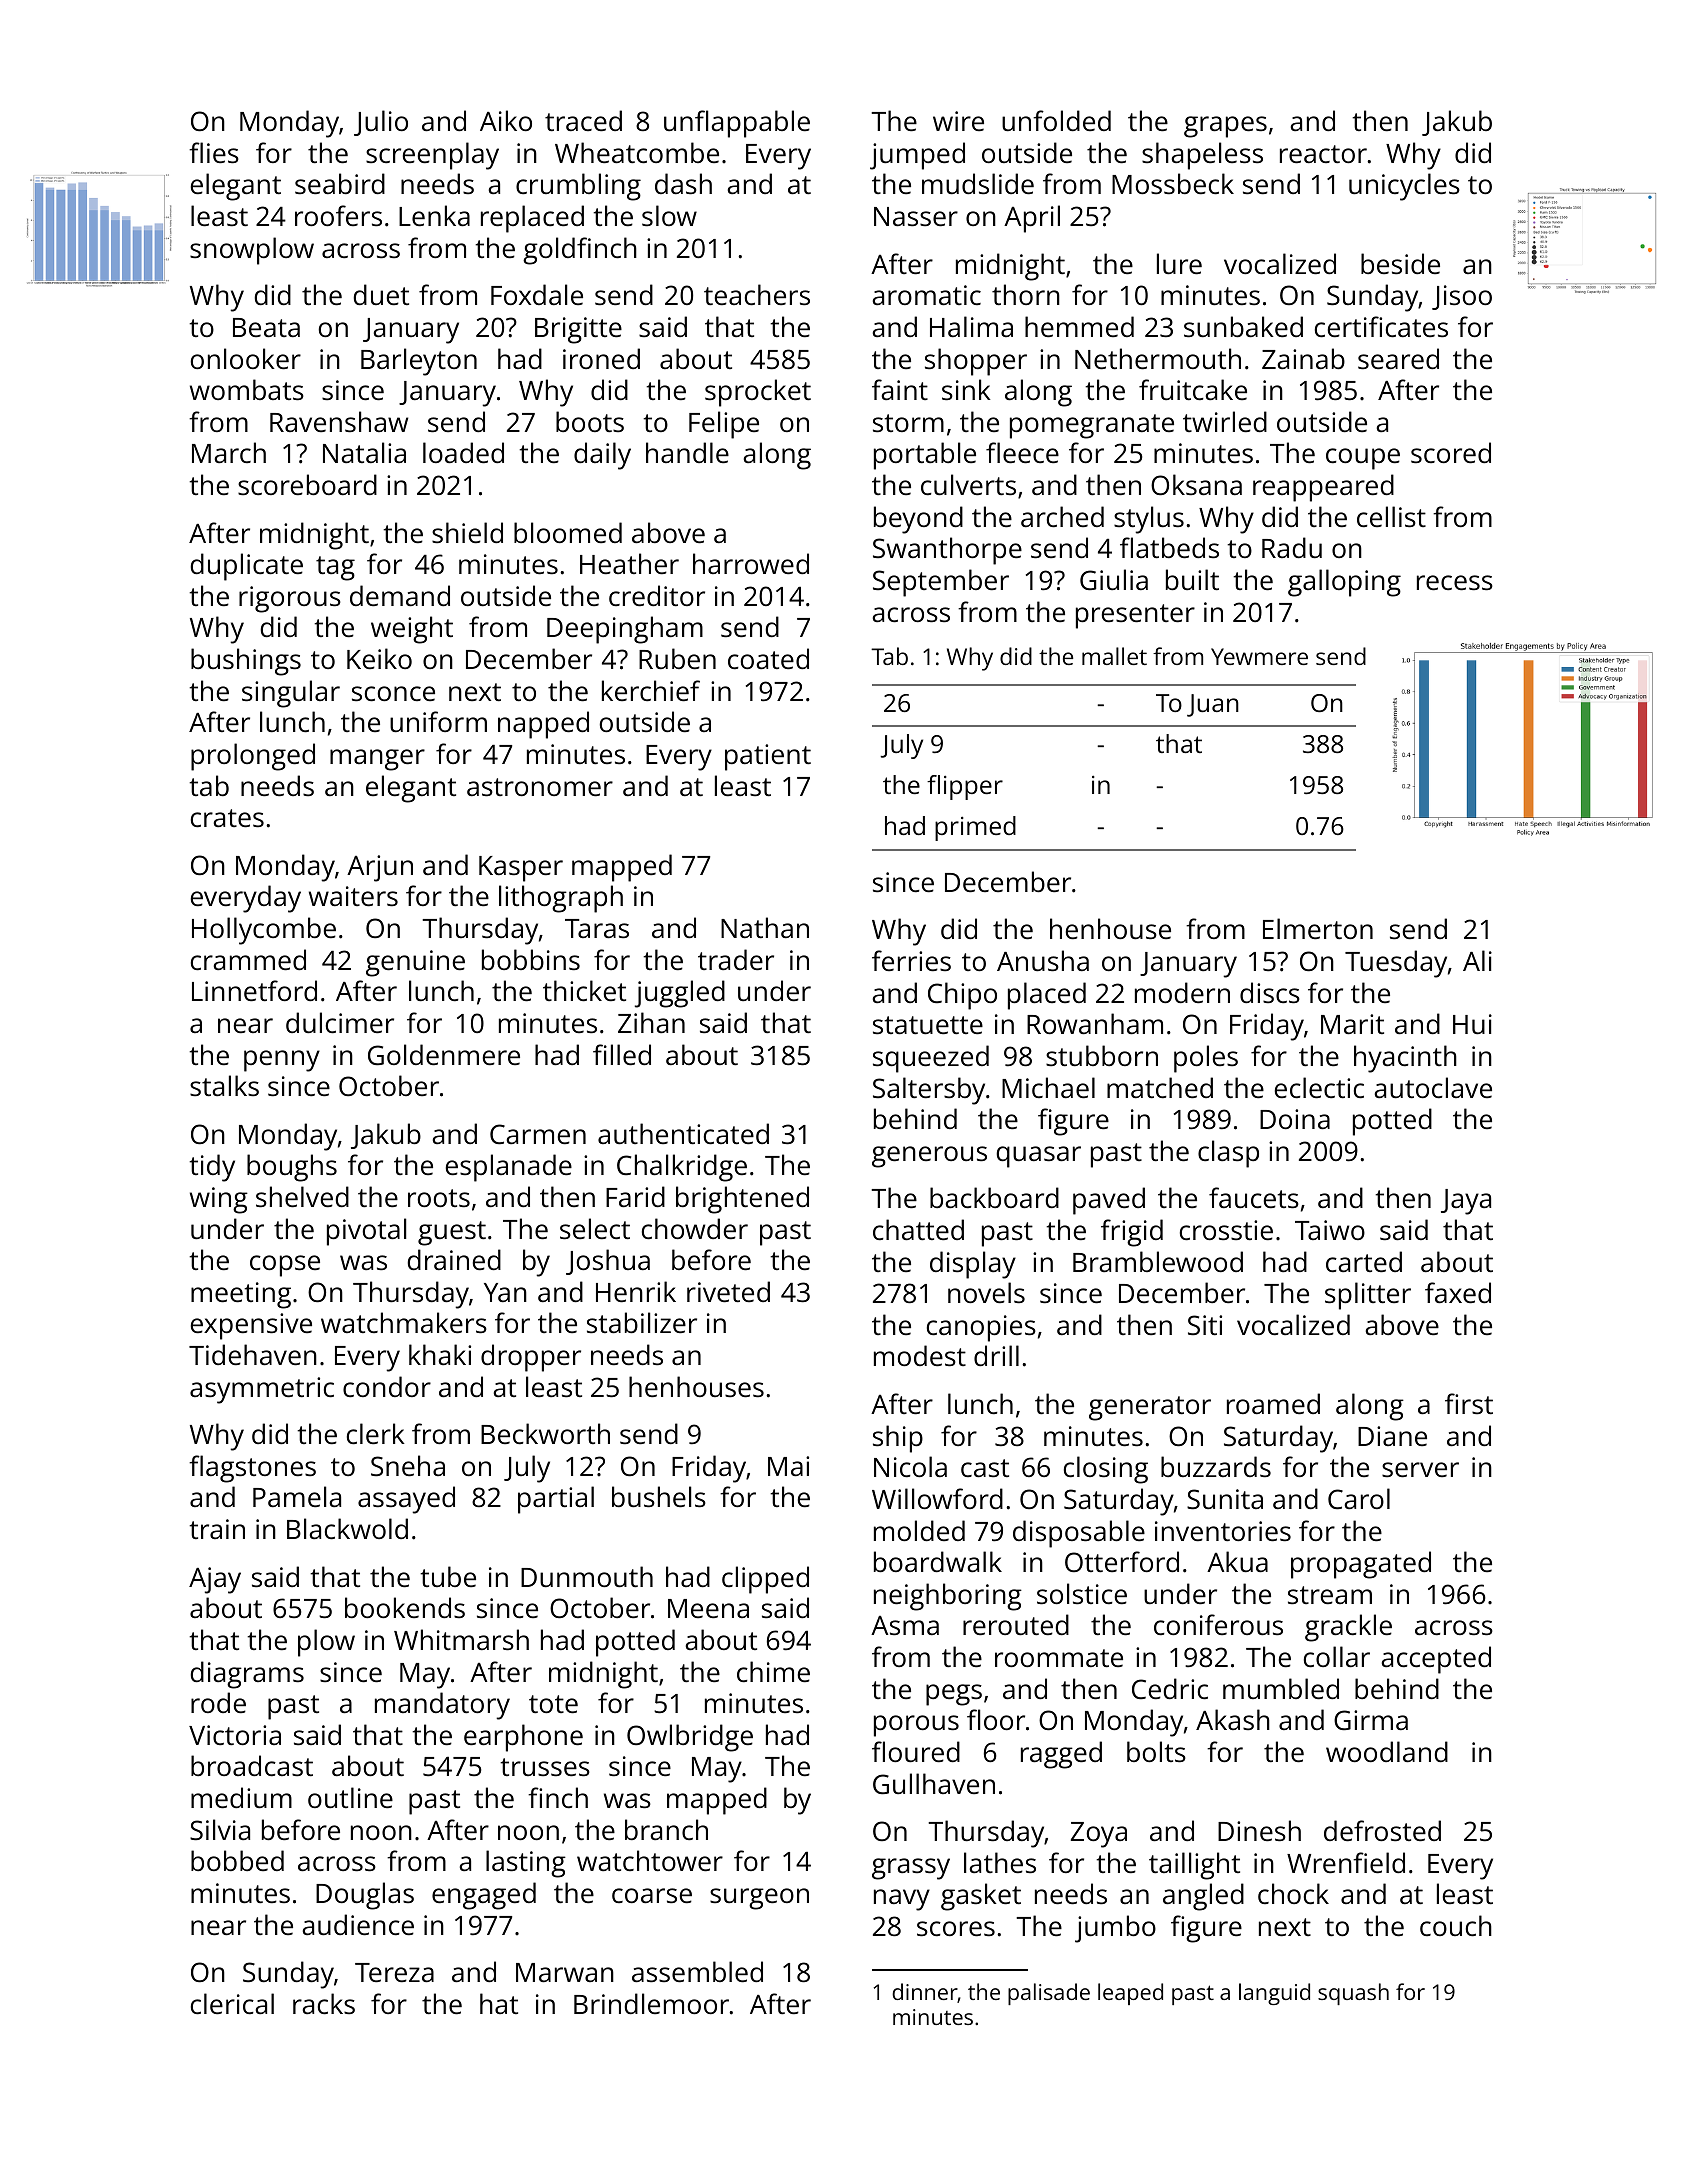  What do you see at coordinates (232, 2004) in the screenshot?
I see `clerical` at bounding box center [232, 2004].
